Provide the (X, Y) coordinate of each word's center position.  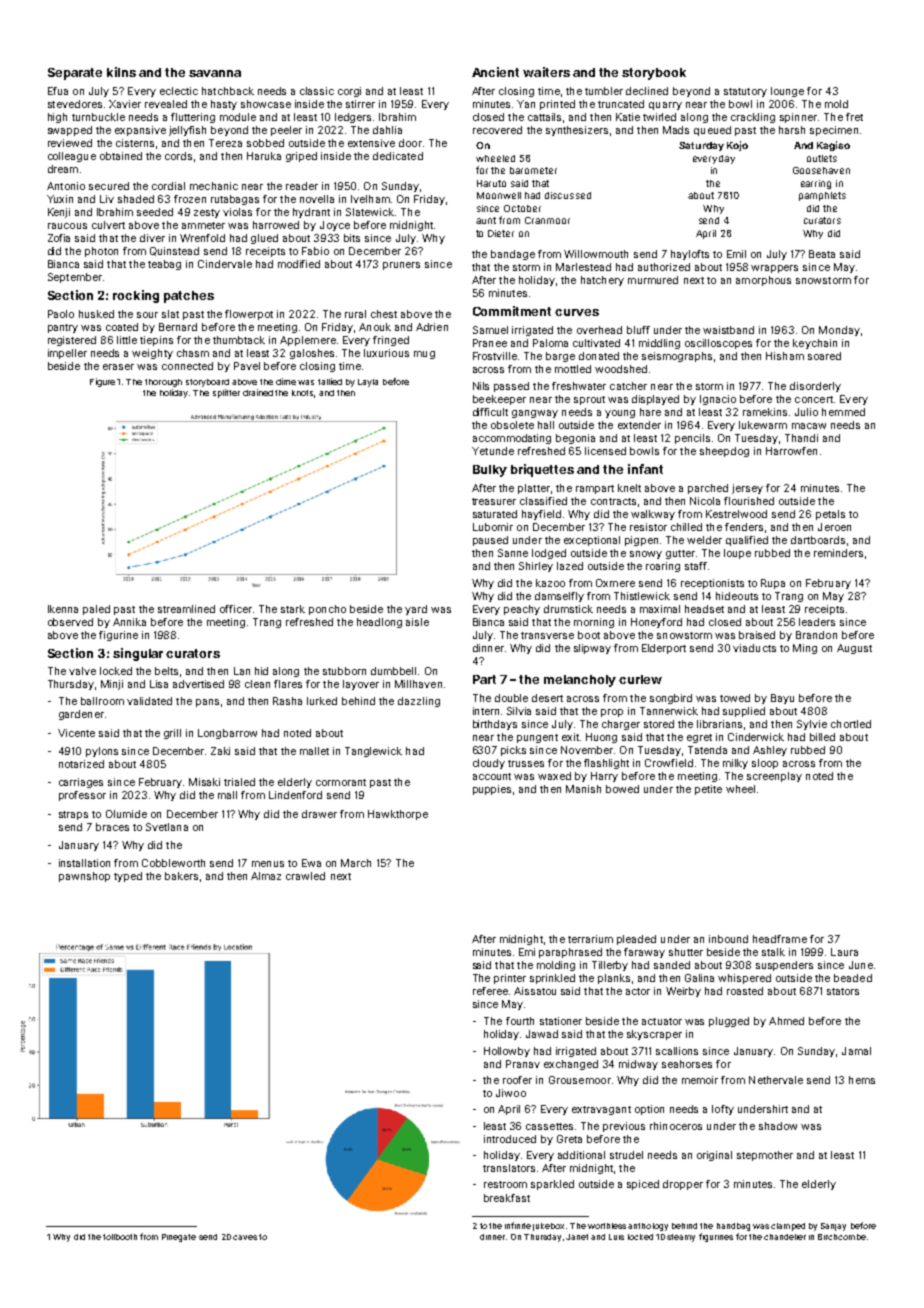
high (57, 118)
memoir (700, 1080)
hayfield (541, 515)
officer (236, 609)
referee (490, 991)
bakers (181, 876)
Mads (676, 130)
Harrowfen (791, 451)
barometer (533, 170)
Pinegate (179, 1238)
